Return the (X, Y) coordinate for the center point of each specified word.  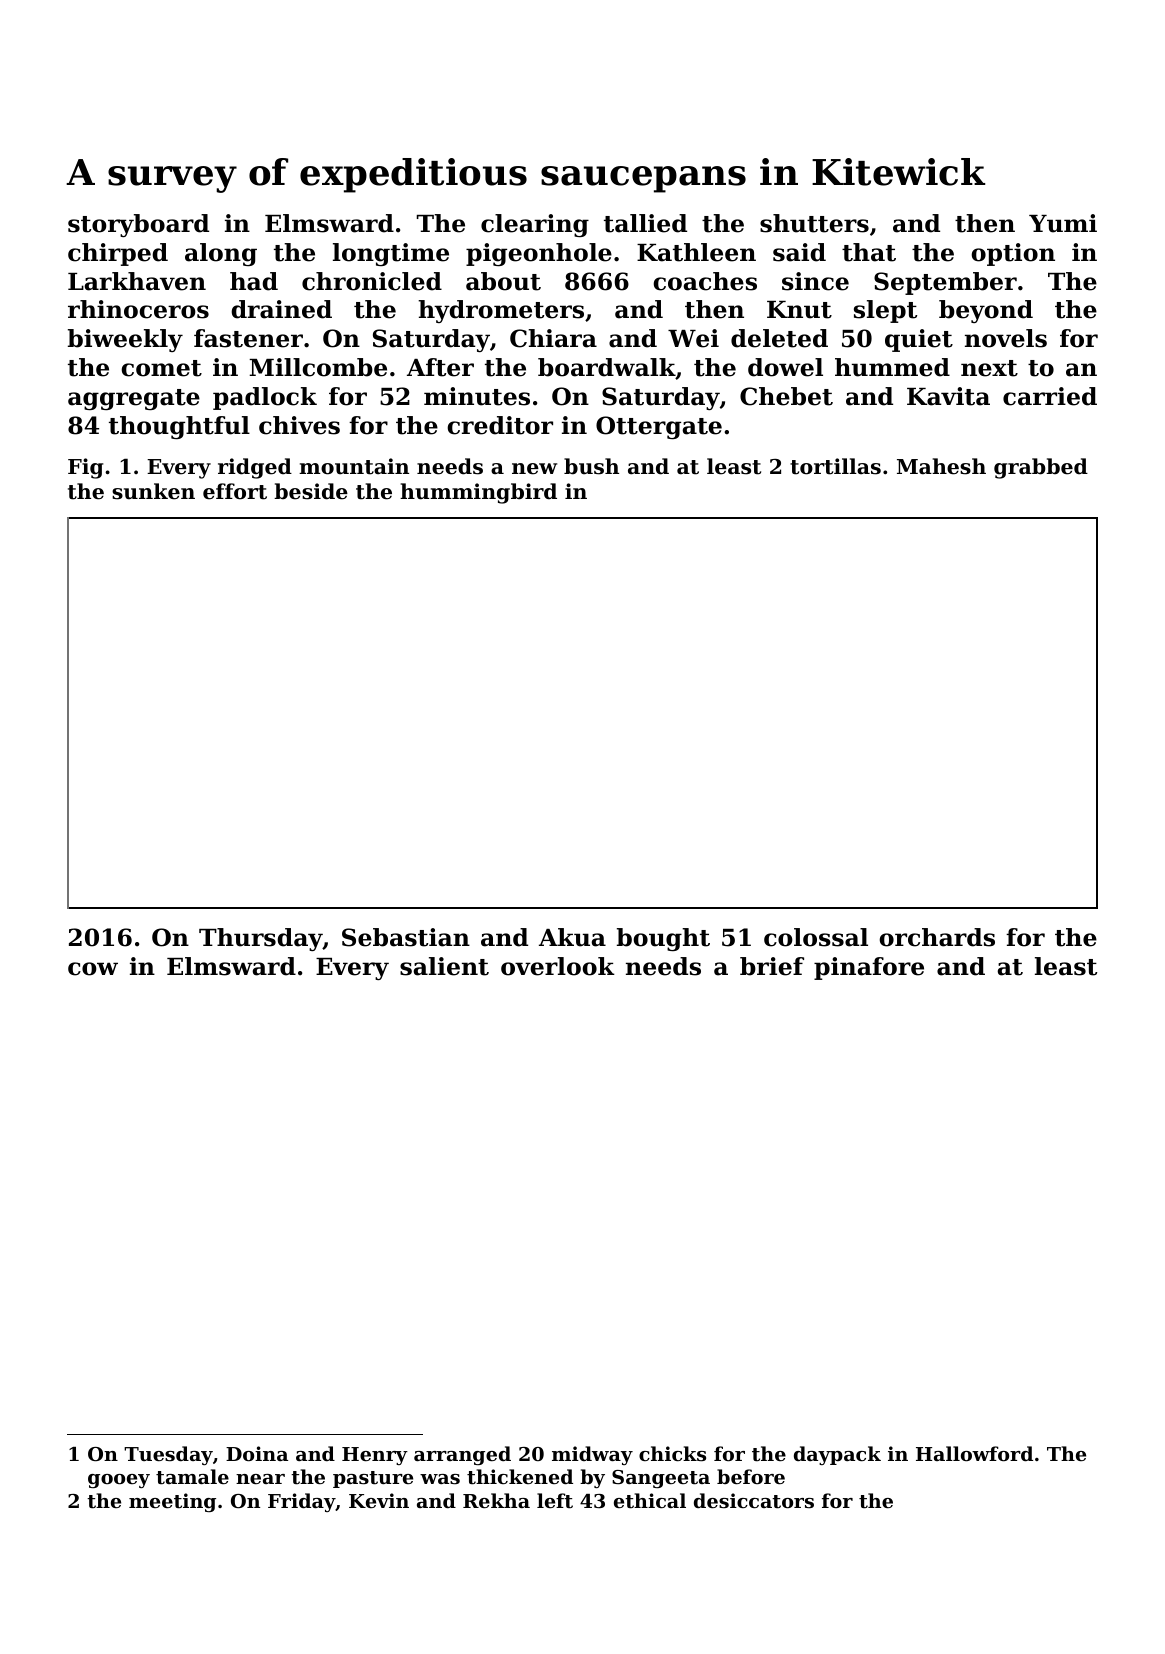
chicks (672, 1454)
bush (591, 466)
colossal (816, 937)
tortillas (835, 466)
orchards (937, 937)
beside (311, 491)
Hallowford (974, 1453)
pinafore (869, 968)
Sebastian (406, 937)
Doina (257, 1453)
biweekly (125, 340)
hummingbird (478, 493)
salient (444, 966)
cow (93, 969)
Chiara (553, 338)
